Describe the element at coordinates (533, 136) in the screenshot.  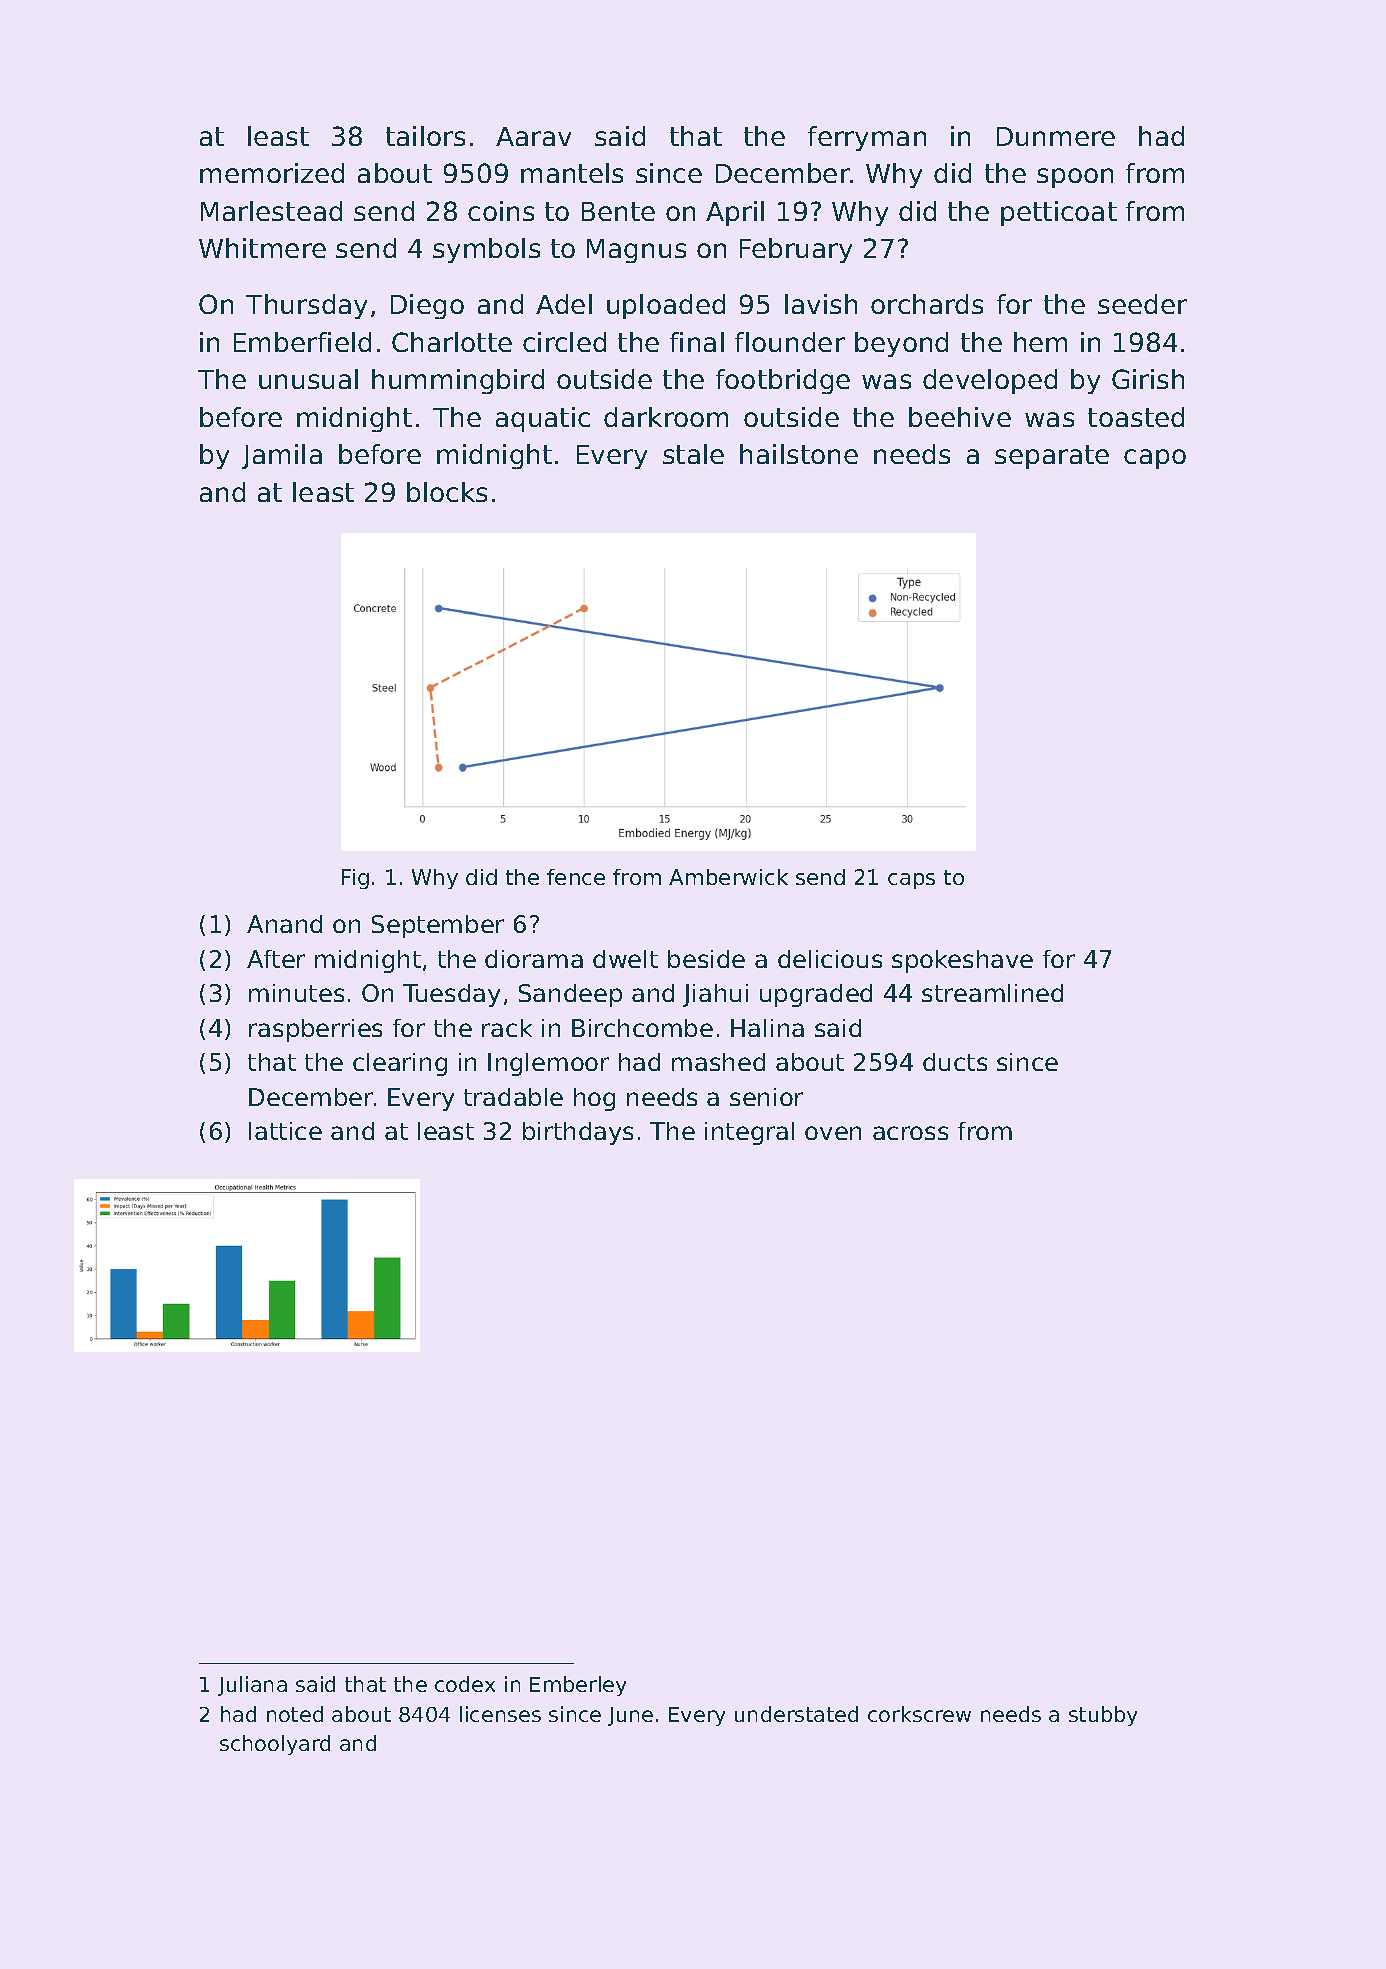
I see `Aarav` at that location.
